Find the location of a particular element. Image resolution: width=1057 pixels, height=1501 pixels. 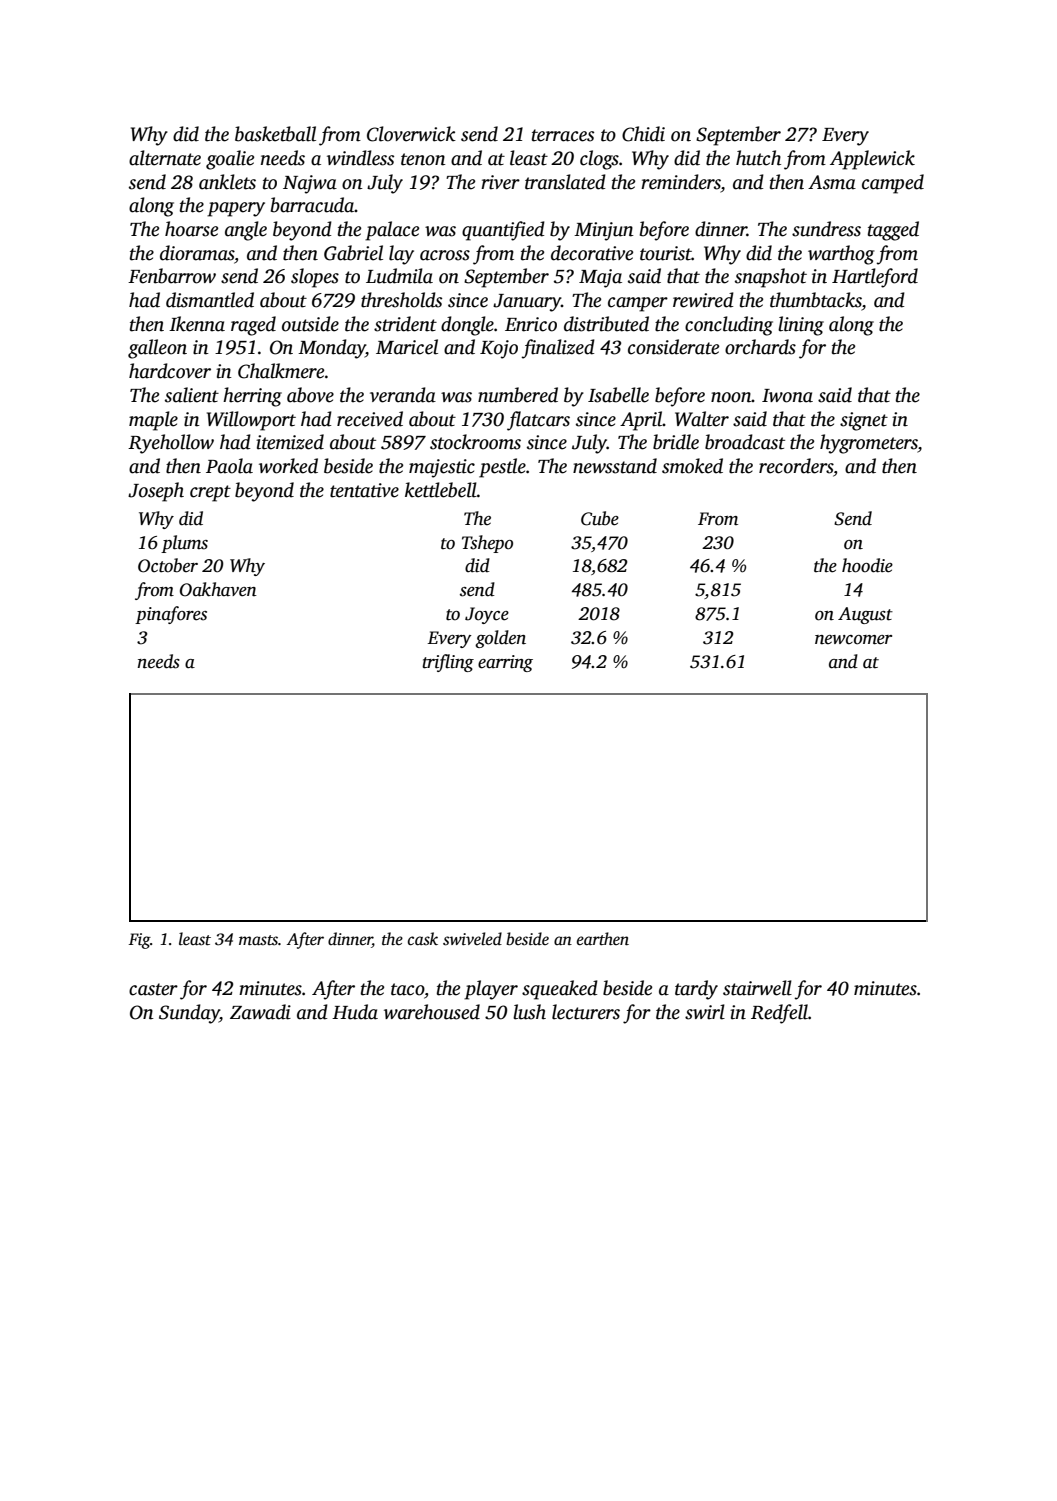

tentative is located at coordinates (364, 490).
